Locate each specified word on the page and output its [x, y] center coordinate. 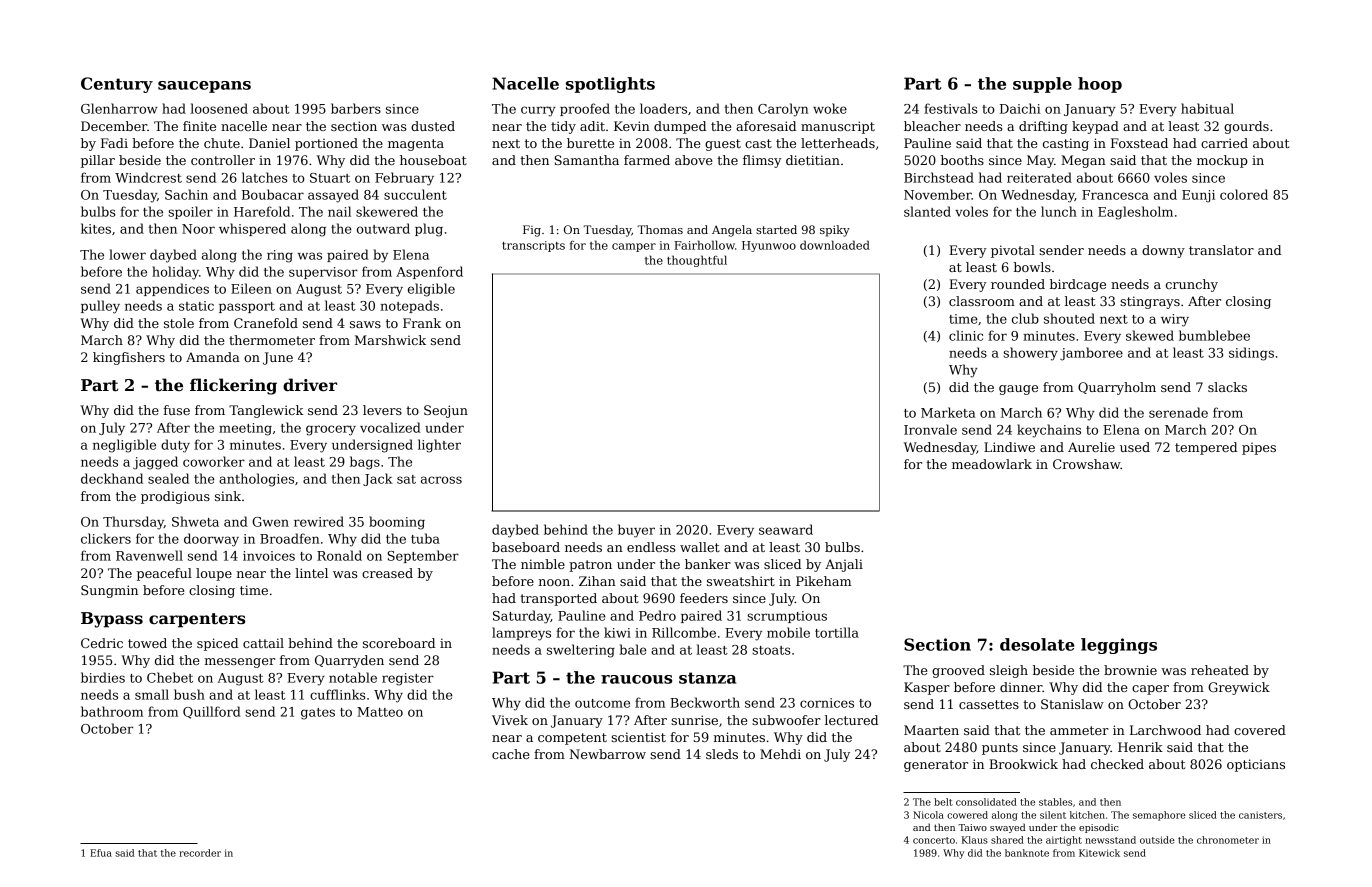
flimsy [762, 161]
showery [1030, 354]
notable [353, 677]
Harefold [262, 211]
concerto [934, 840]
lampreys [521, 634]
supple [1042, 85]
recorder [200, 853]
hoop [1100, 85]
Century [117, 85]
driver [310, 385]
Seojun [446, 411]
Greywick [1239, 688]
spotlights [610, 85]
